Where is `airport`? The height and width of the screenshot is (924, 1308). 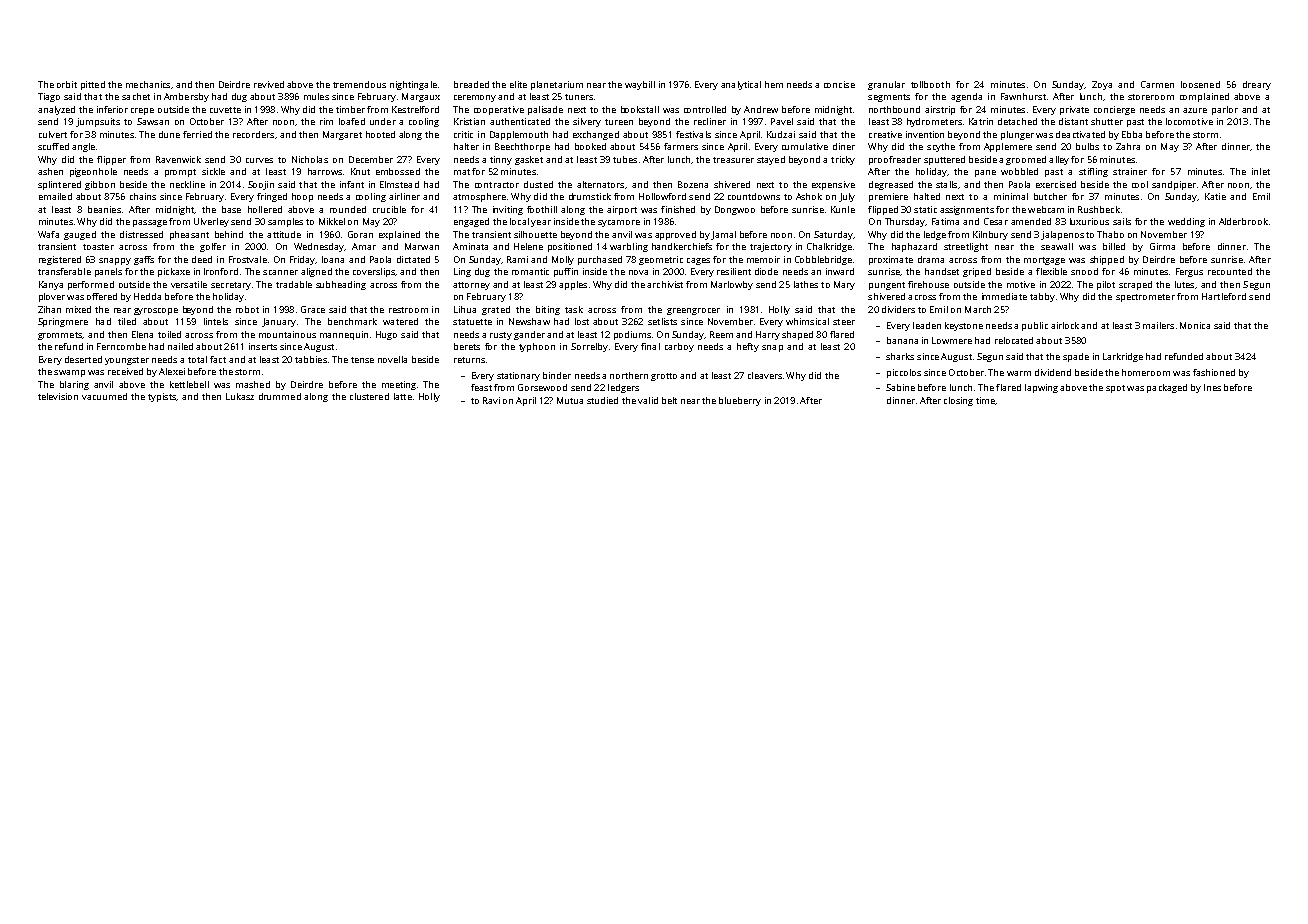
airport is located at coordinates (622, 210).
